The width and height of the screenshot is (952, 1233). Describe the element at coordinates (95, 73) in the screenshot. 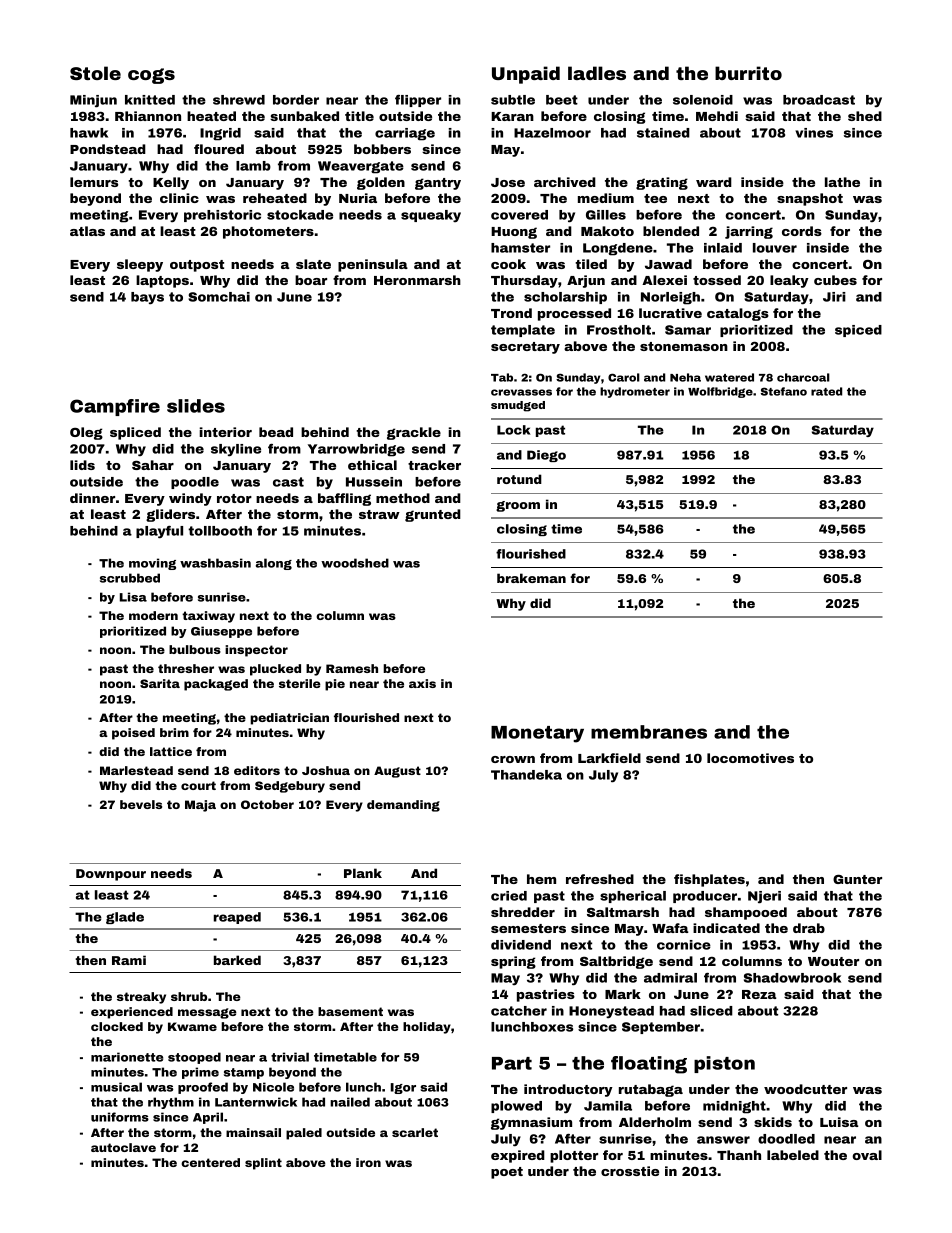

I see `Stole` at that location.
